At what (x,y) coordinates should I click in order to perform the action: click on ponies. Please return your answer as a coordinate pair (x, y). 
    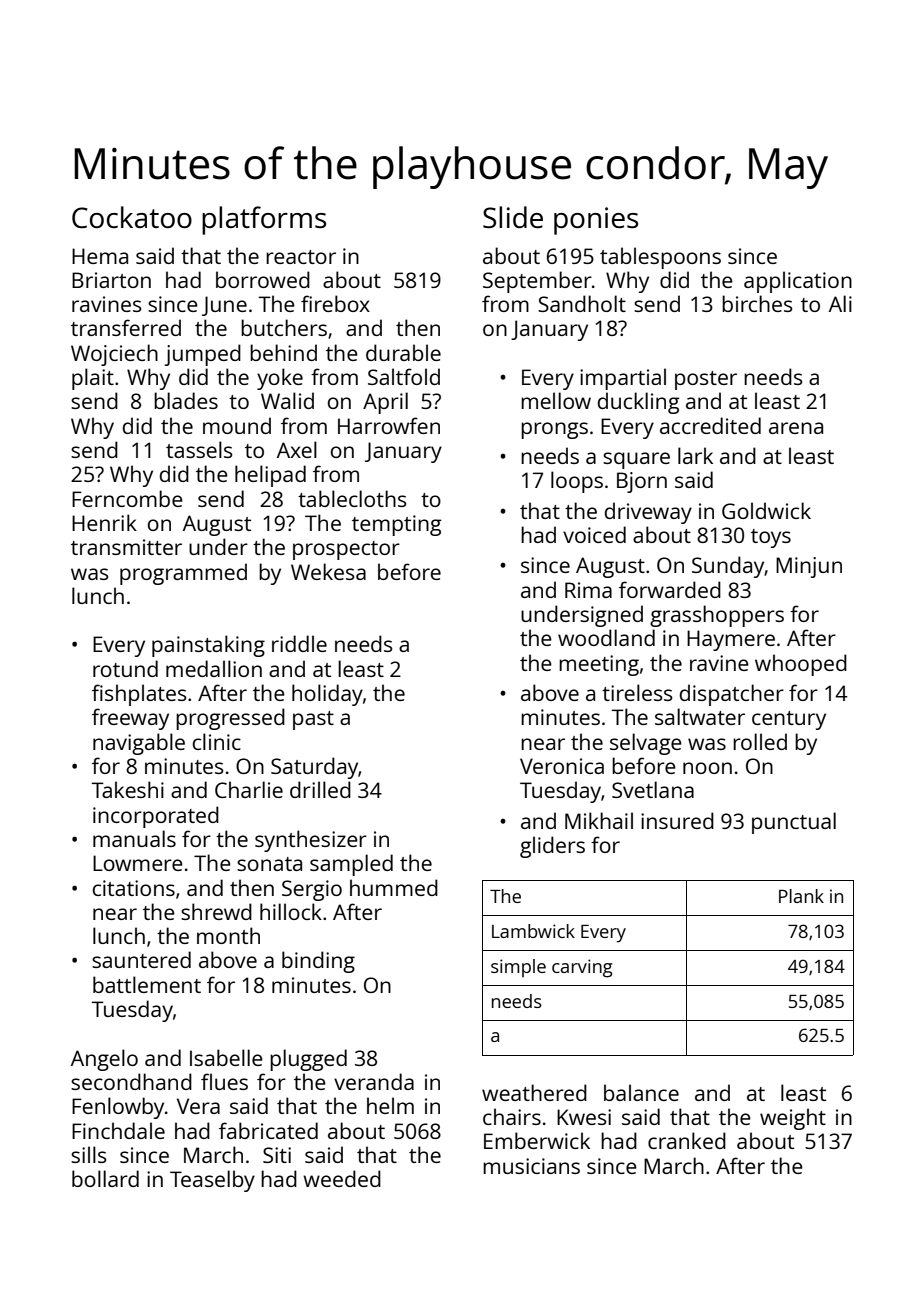
    Looking at the image, I should click on (596, 221).
